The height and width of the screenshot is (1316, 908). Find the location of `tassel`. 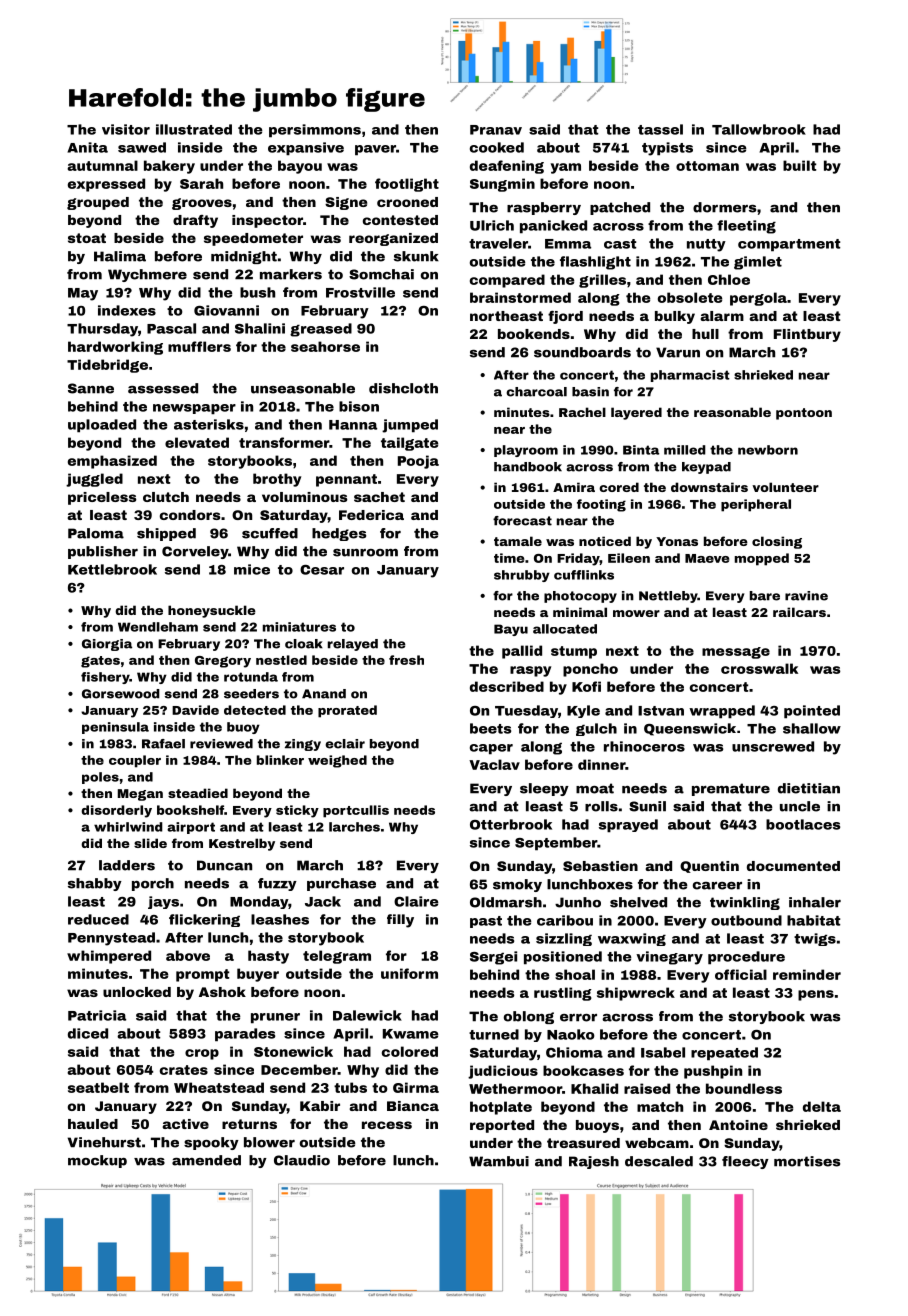

tassel is located at coordinates (660, 129).
